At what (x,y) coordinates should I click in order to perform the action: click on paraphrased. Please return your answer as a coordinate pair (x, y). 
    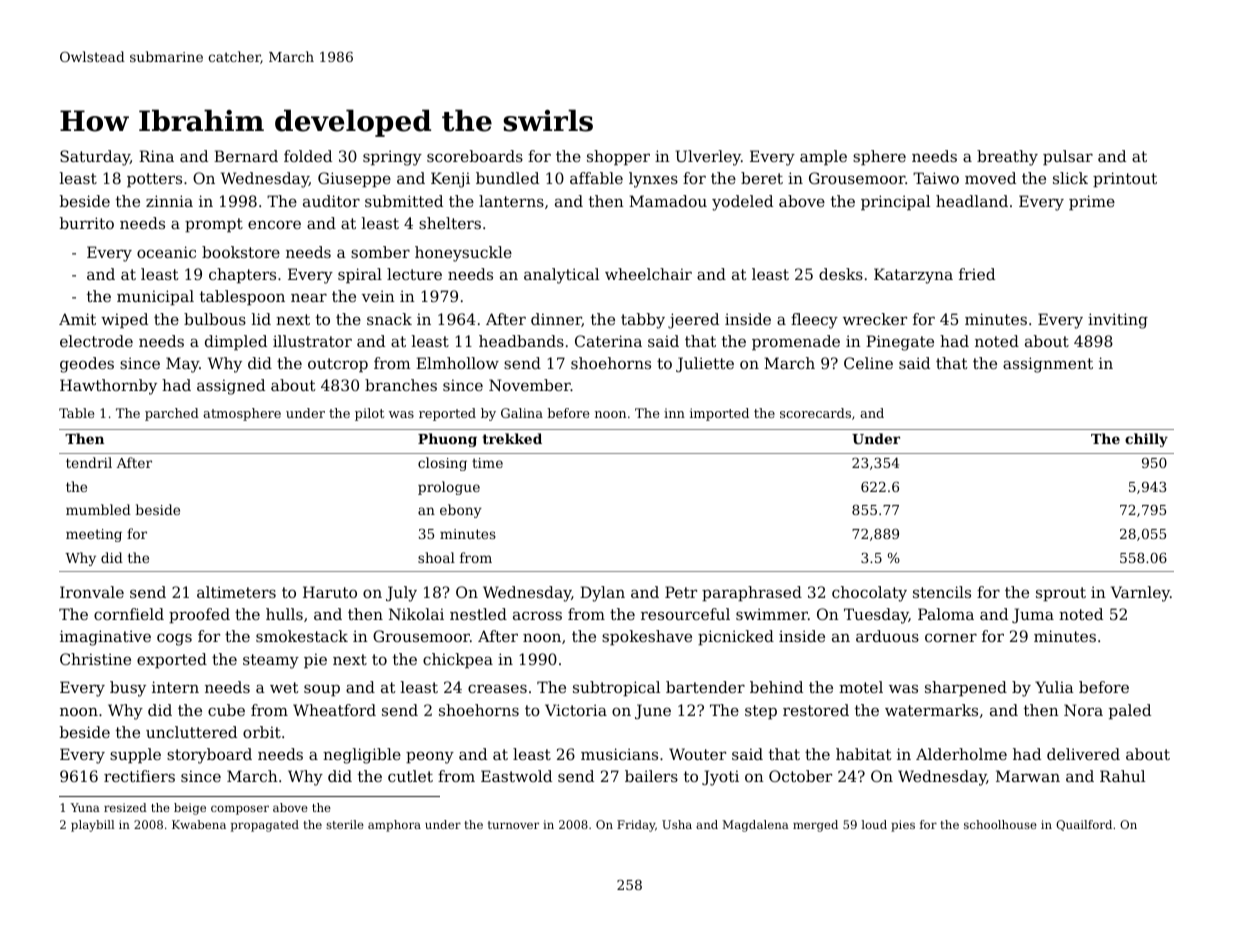
    Looking at the image, I should click on (752, 593).
